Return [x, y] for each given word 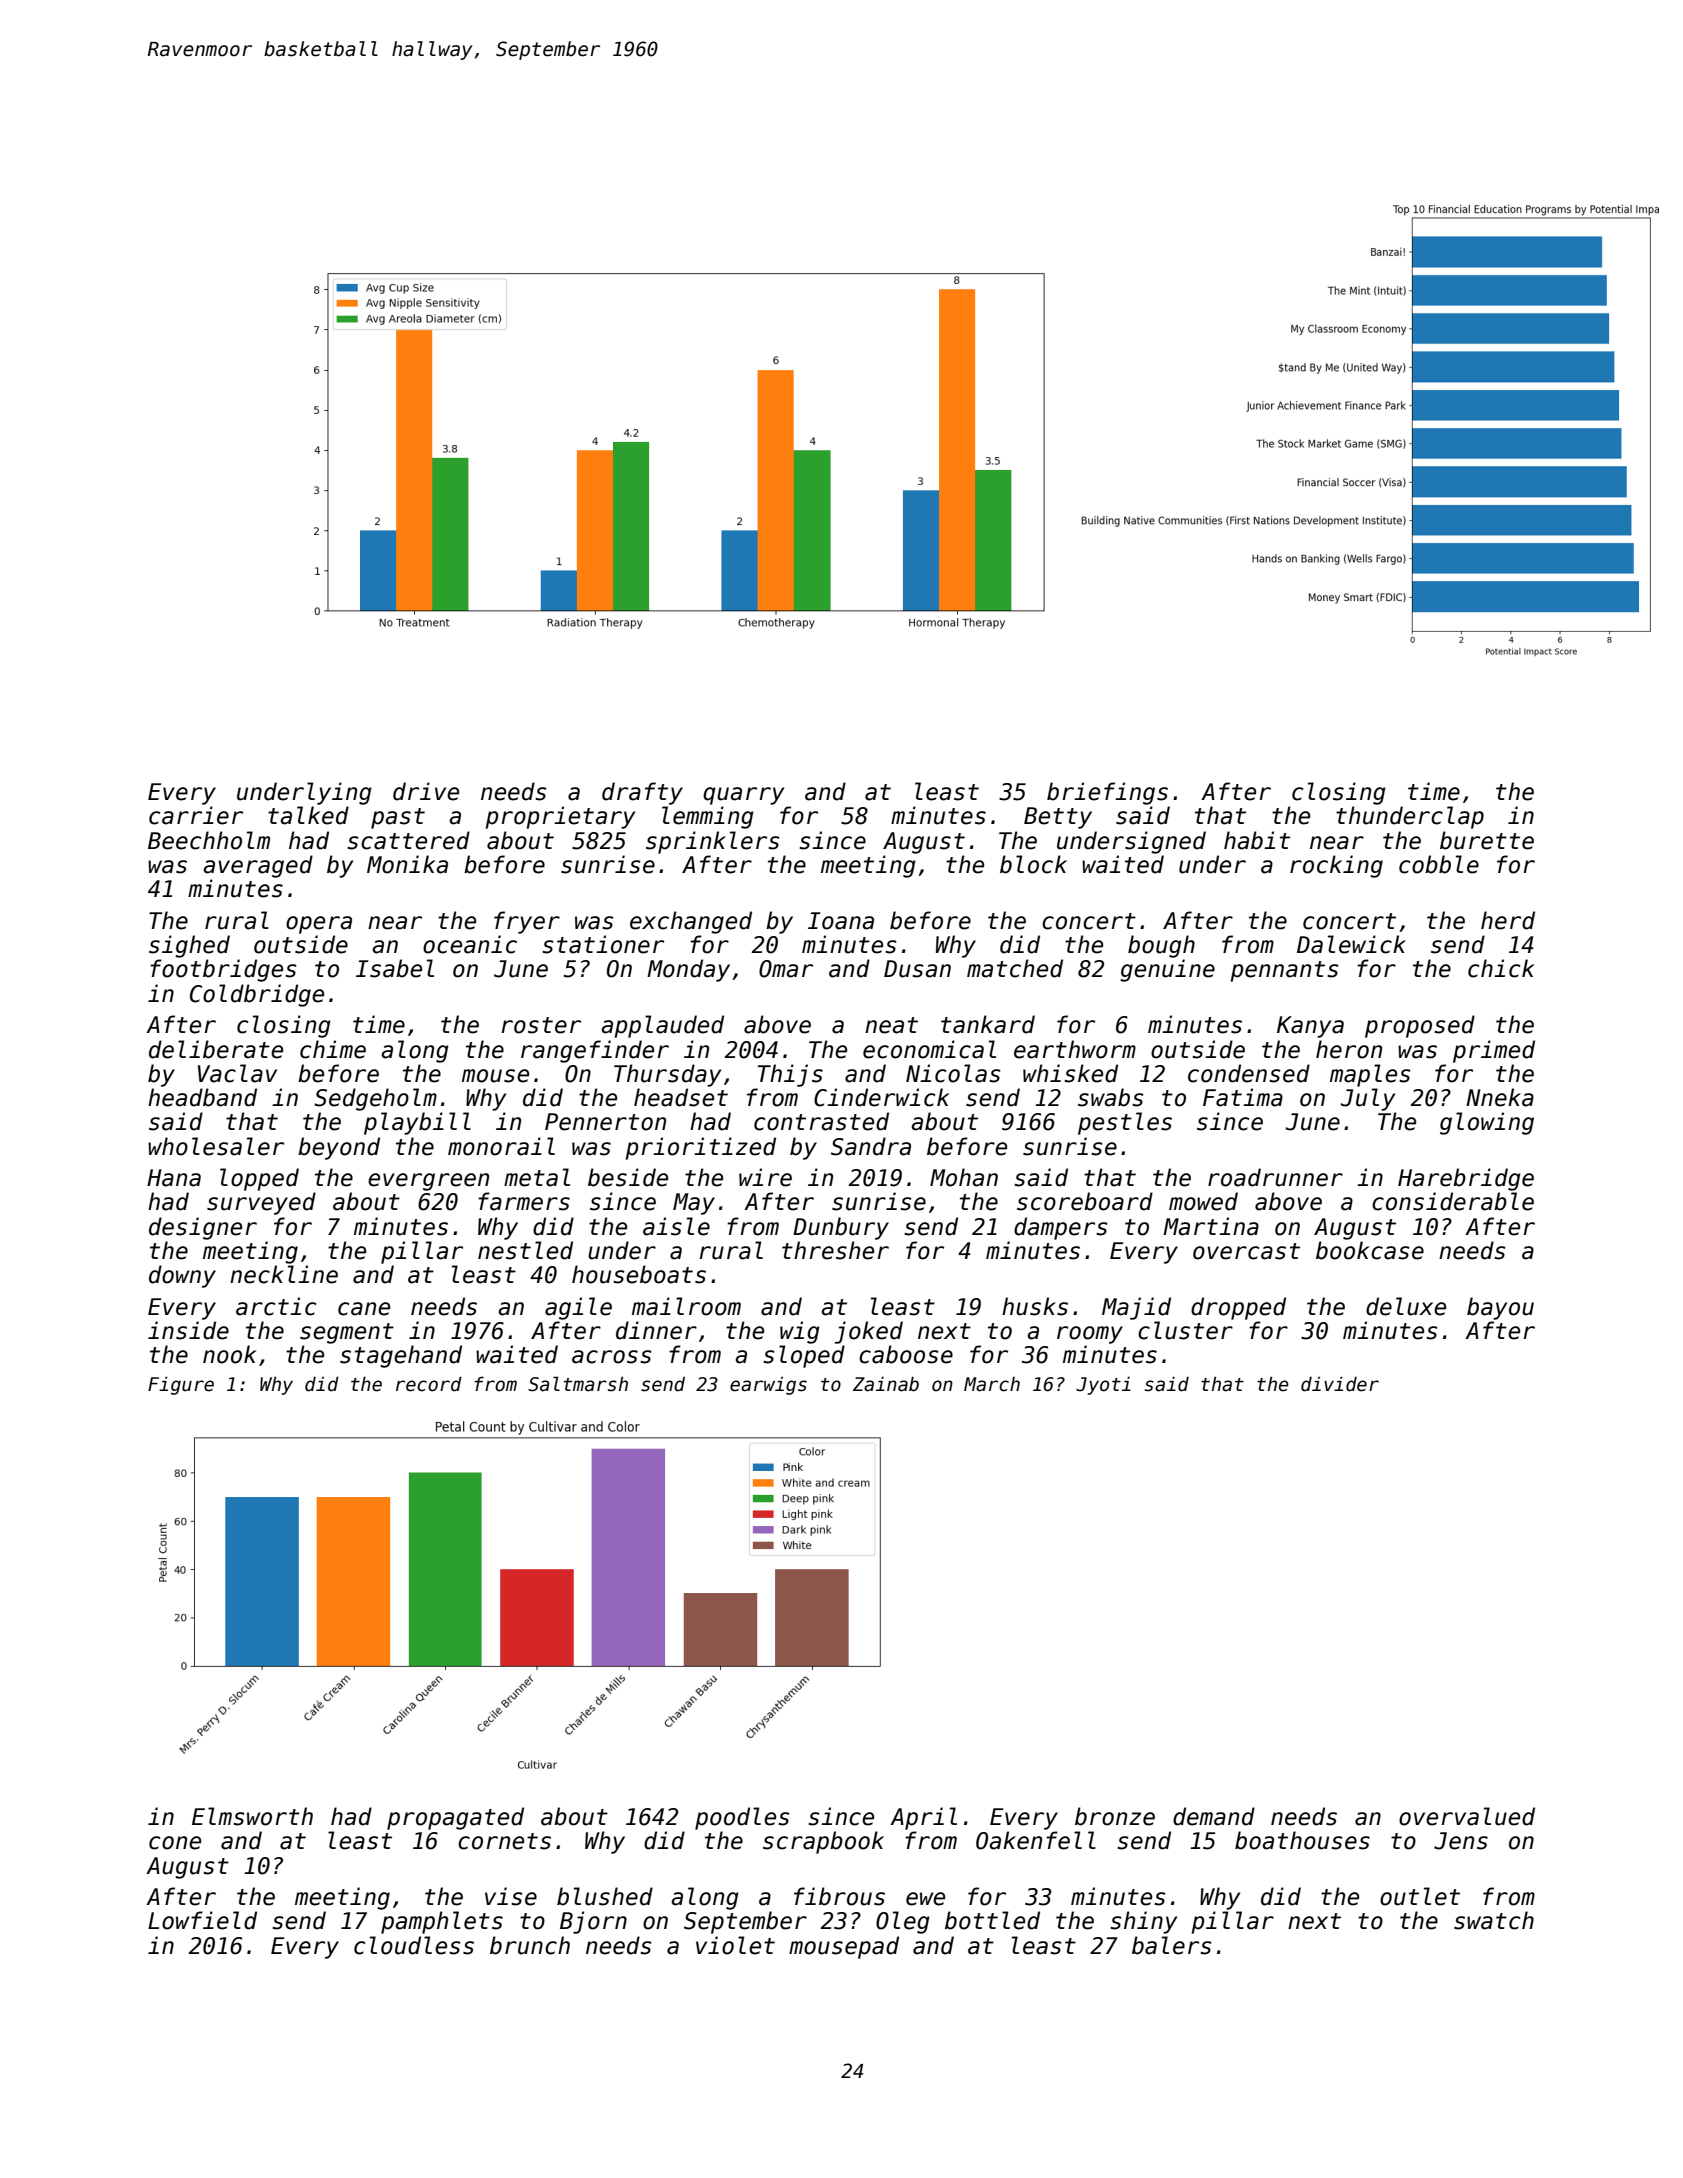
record [429, 1384]
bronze [1115, 1816]
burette [1487, 840]
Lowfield [202, 1920]
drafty [642, 793]
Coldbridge [257, 995]
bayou [1500, 1308]
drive [426, 791]
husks [1035, 1306]
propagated [455, 1818]
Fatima [1243, 1097]
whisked [1070, 1073]
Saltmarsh [578, 1384]
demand [1214, 1816]
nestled [525, 1250]
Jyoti [1103, 1386]
